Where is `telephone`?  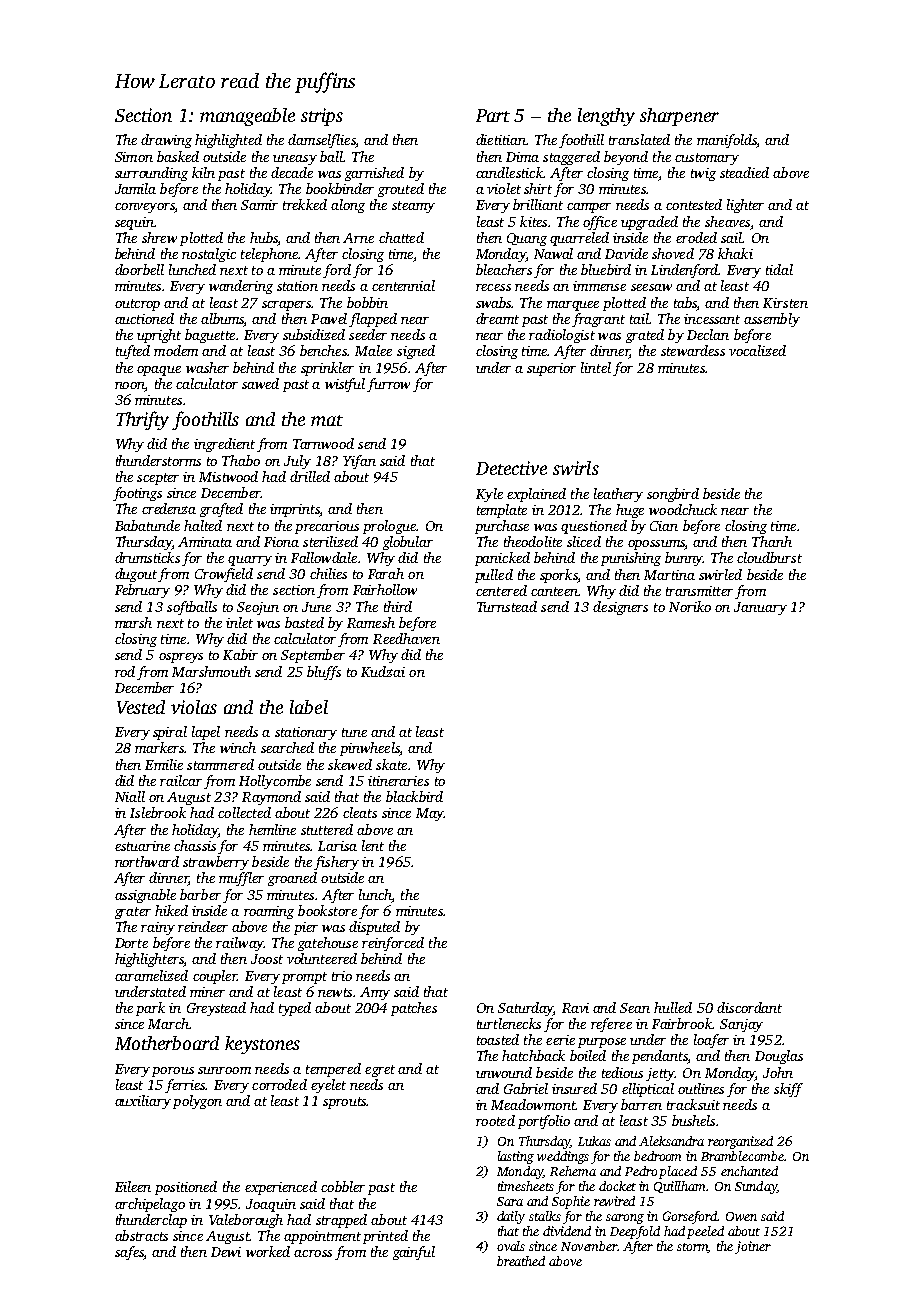 telephone is located at coordinates (269, 255).
